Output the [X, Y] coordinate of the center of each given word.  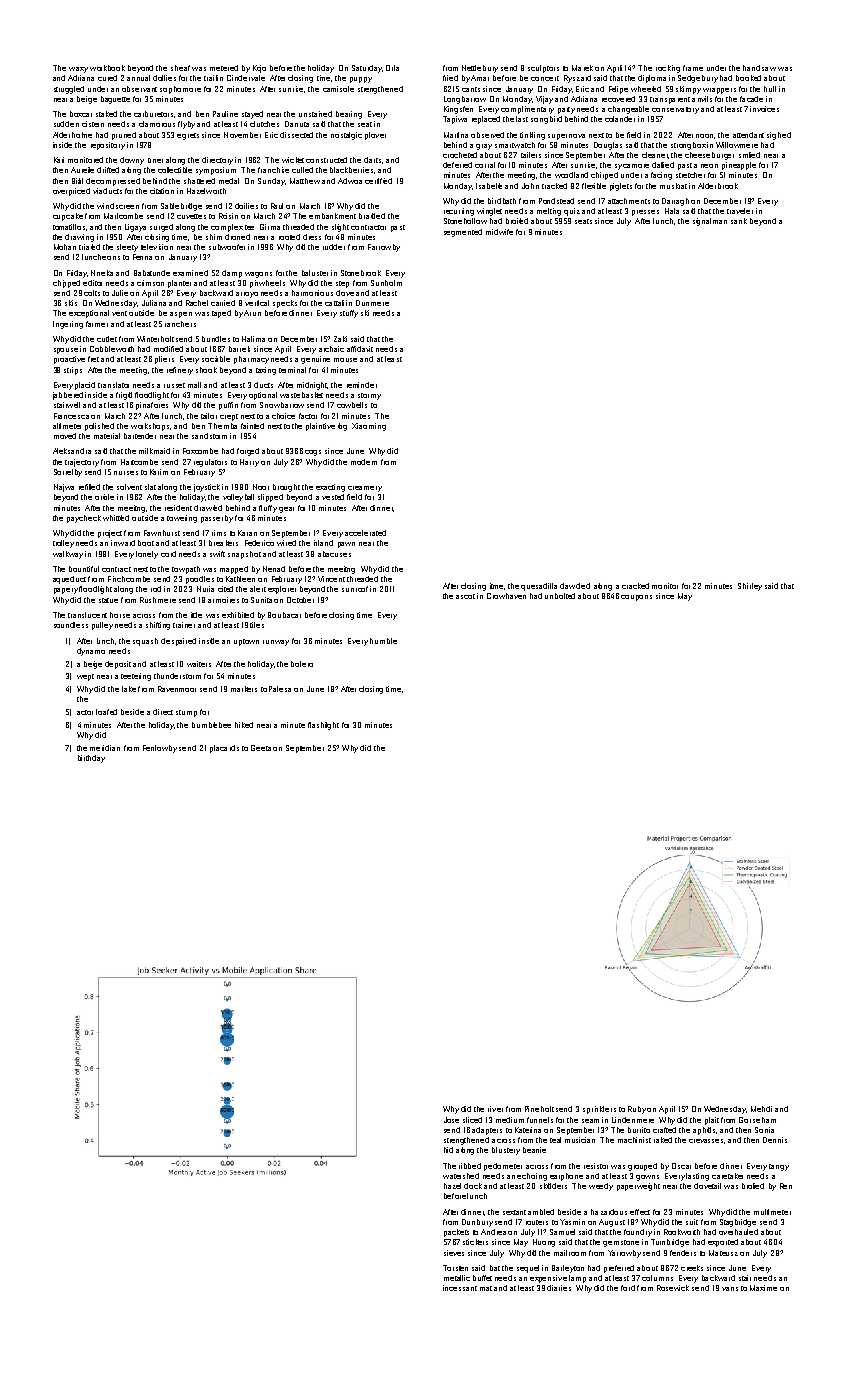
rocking [668, 69]
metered [224, 68]
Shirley [750, 587]
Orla [392, 68]
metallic [457, 1278]
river [495, 1109]
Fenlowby [160, 749]
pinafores [152, 406]
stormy [369, 396]
